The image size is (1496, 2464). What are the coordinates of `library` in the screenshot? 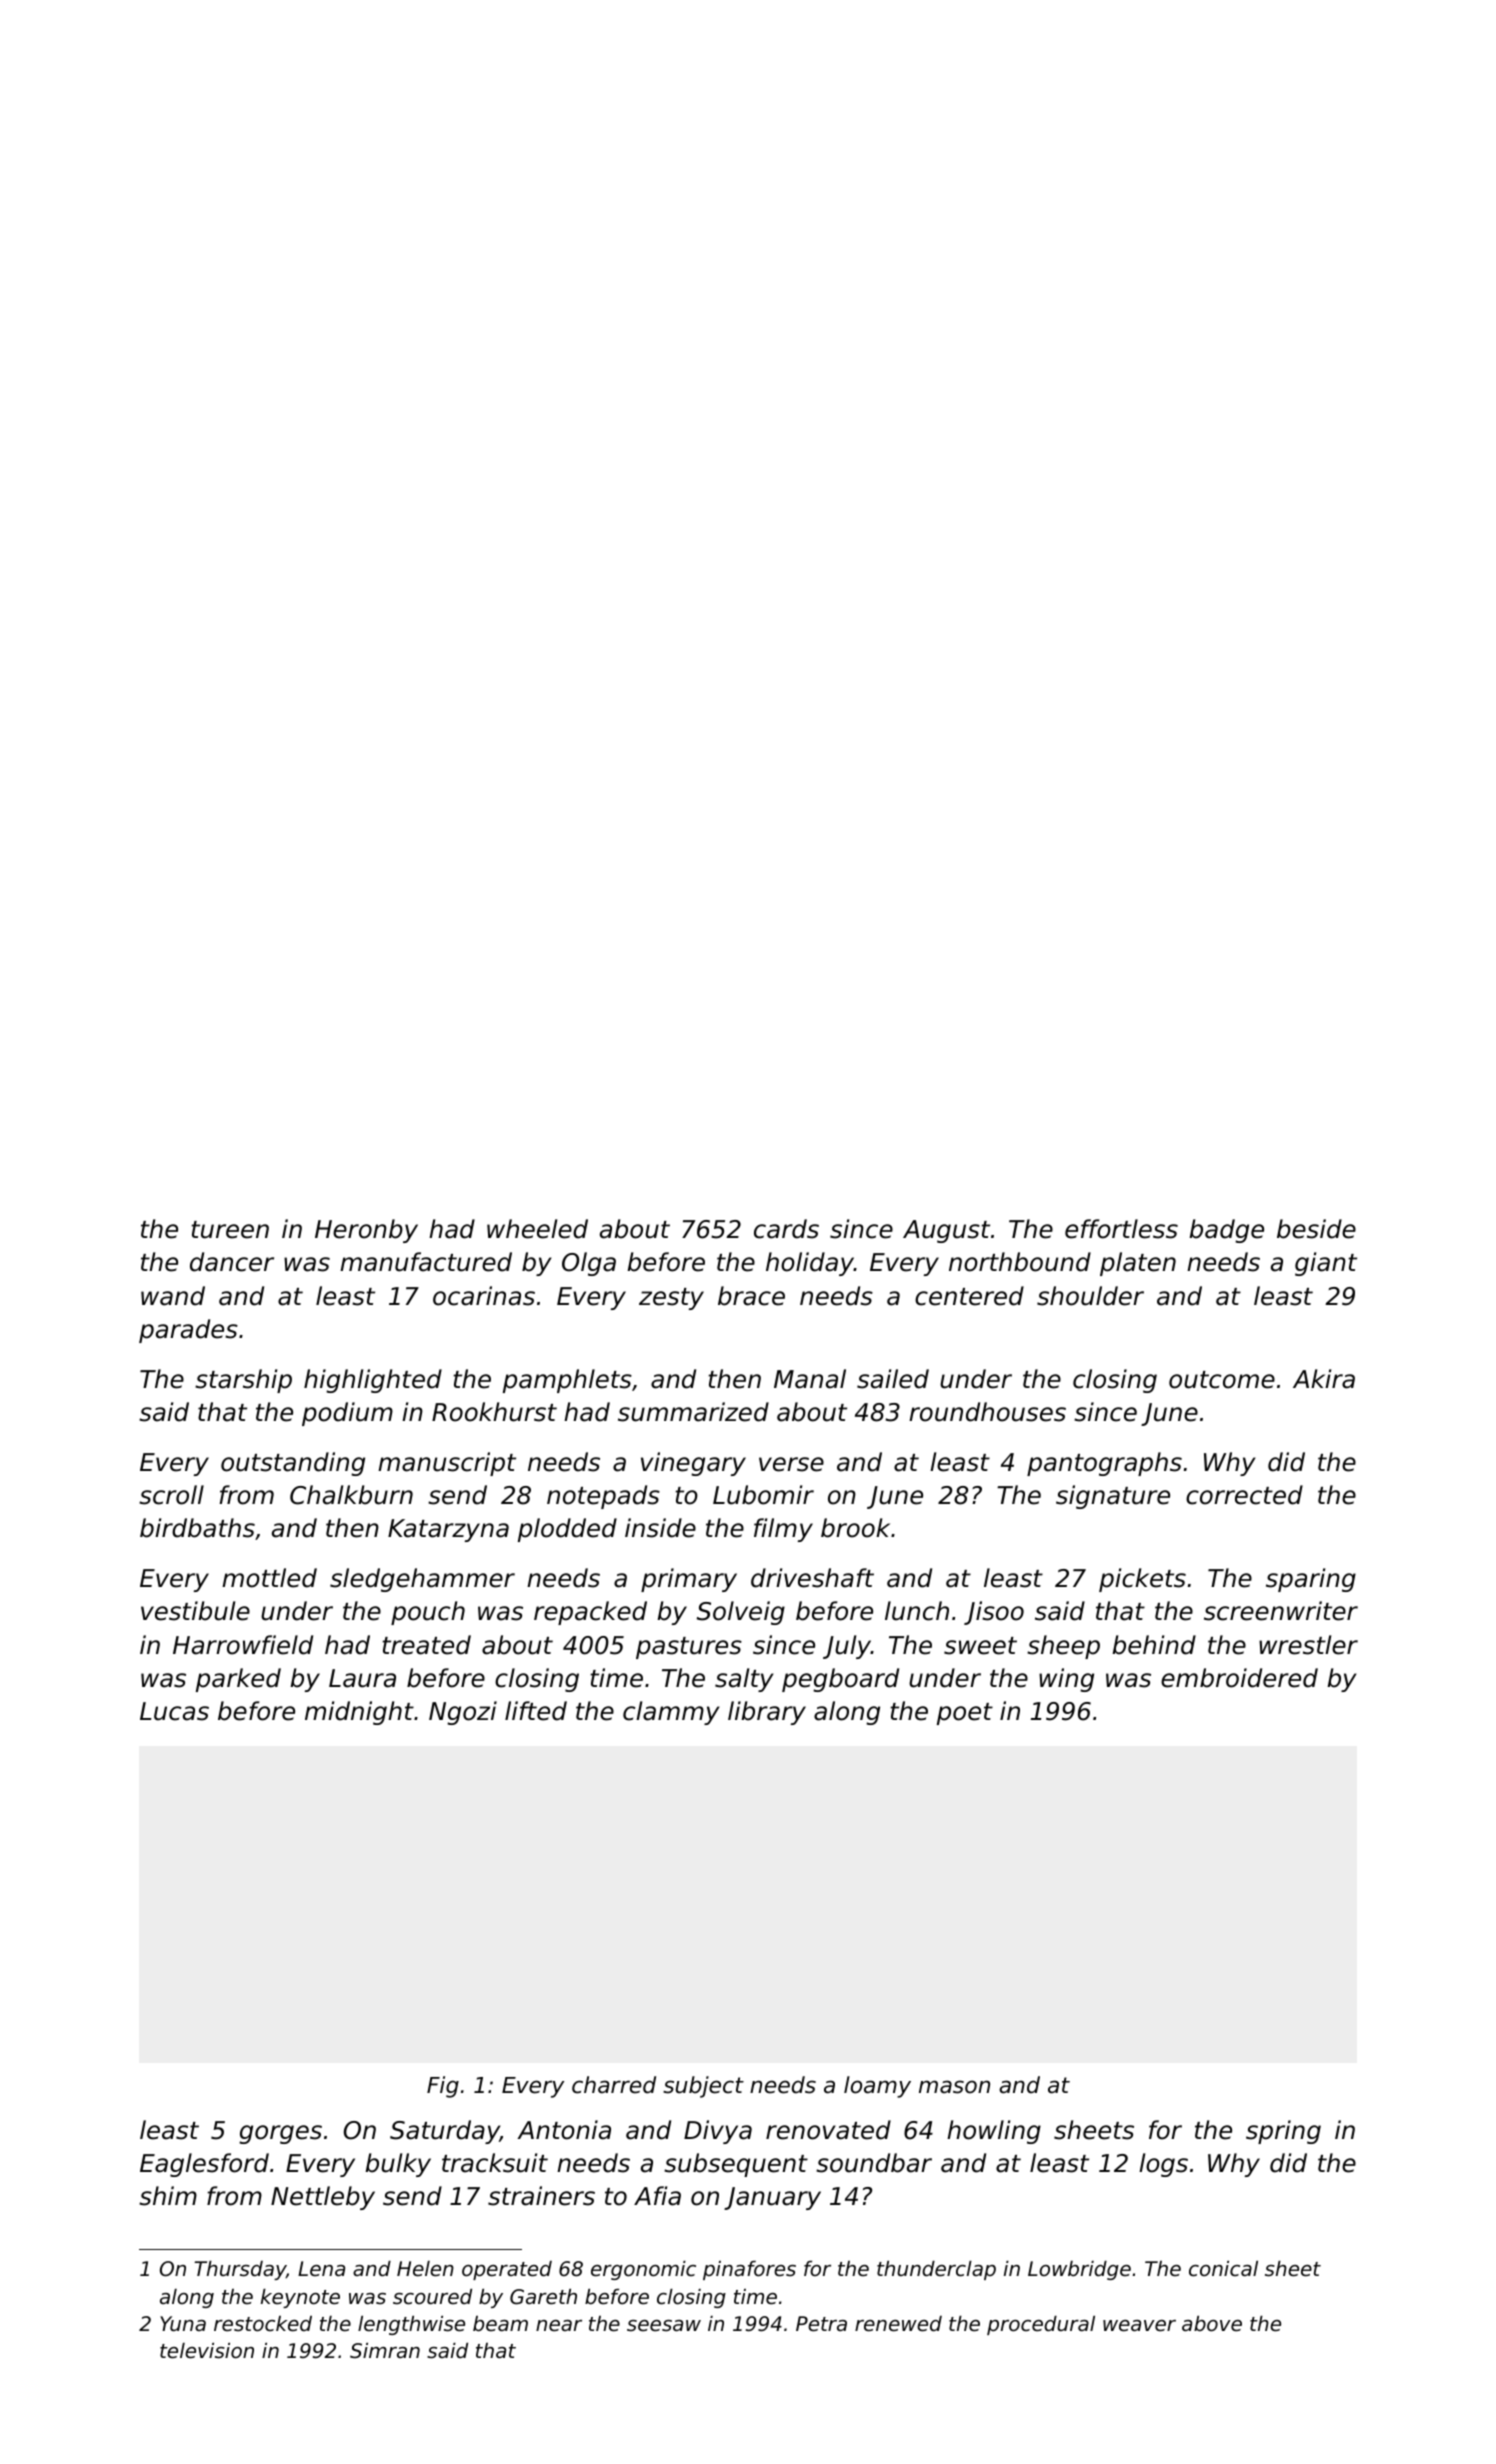 It's located at (767, 1713).
